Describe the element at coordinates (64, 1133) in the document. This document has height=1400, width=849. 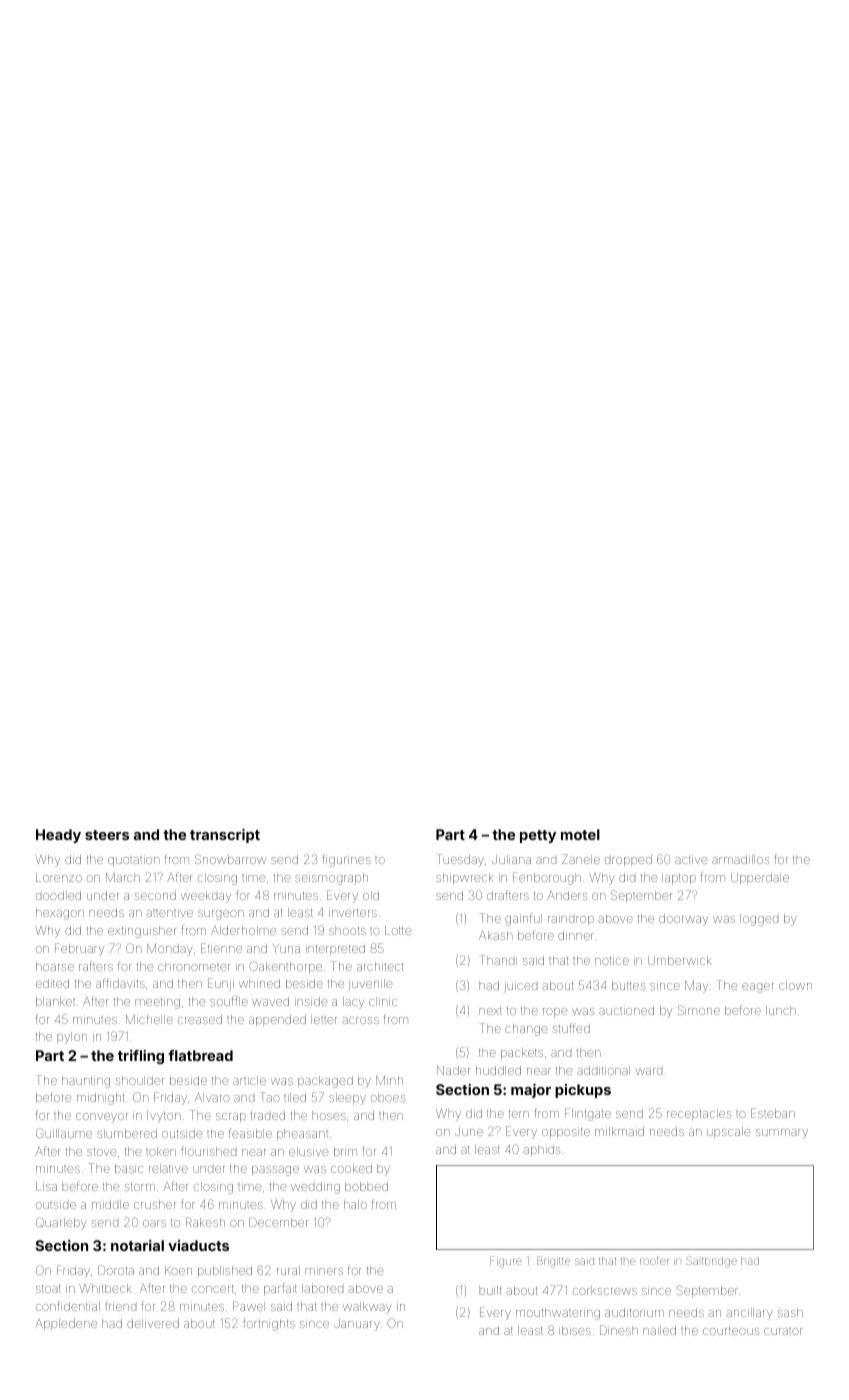
I see `Guillaume` at that location.
